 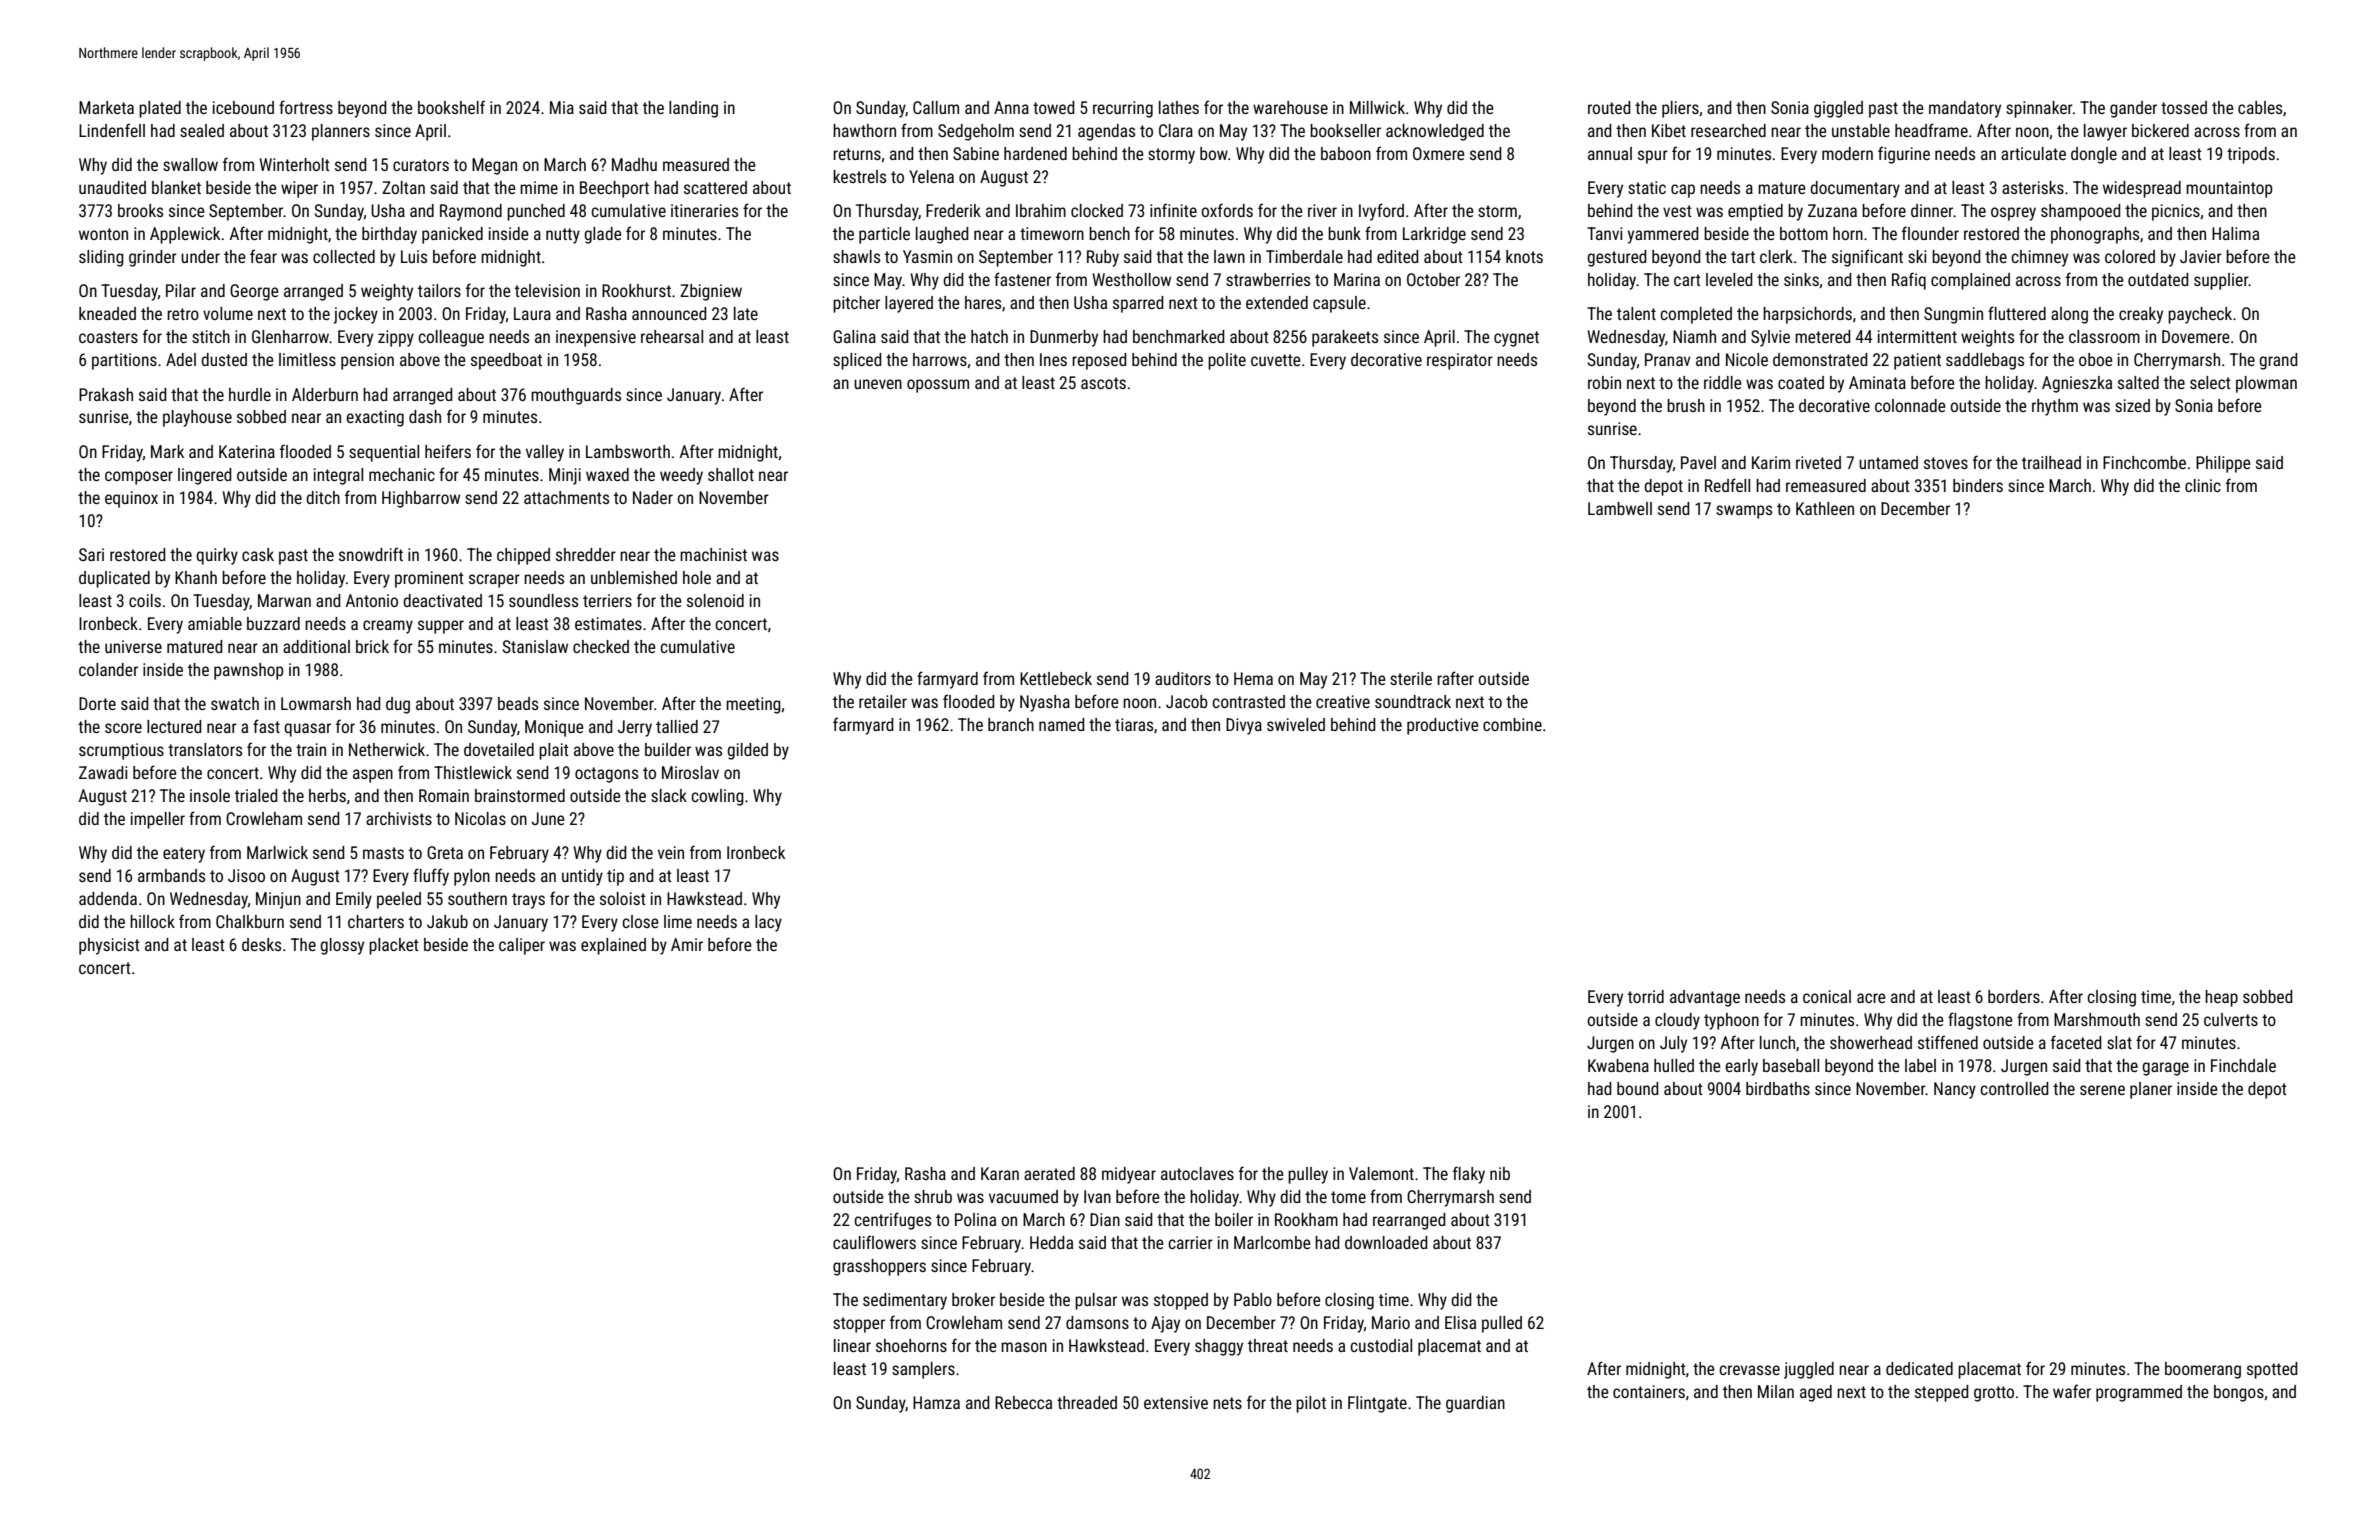 What do you see at coordinates (909, 304) in the screenshot?
I see `layered` at bounding box center [909, 304].
